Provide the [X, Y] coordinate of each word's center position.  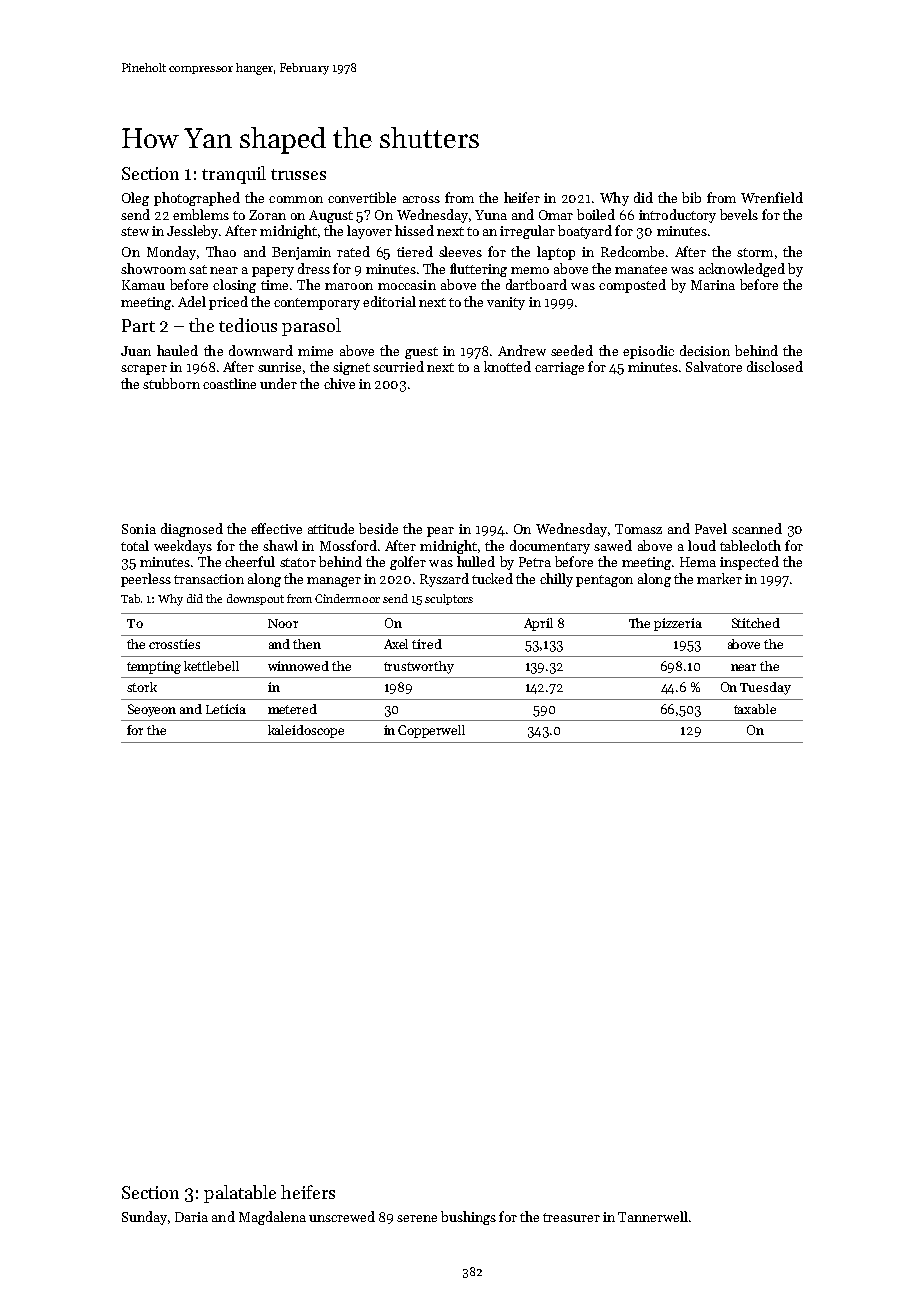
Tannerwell [653, 1216]
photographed [197, 199]
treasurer [571, 1217]
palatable [240, 1194]
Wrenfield [772, 197]
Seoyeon [152, 710]
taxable [755, 709]
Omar [556, 215]
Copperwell [431, 731]
